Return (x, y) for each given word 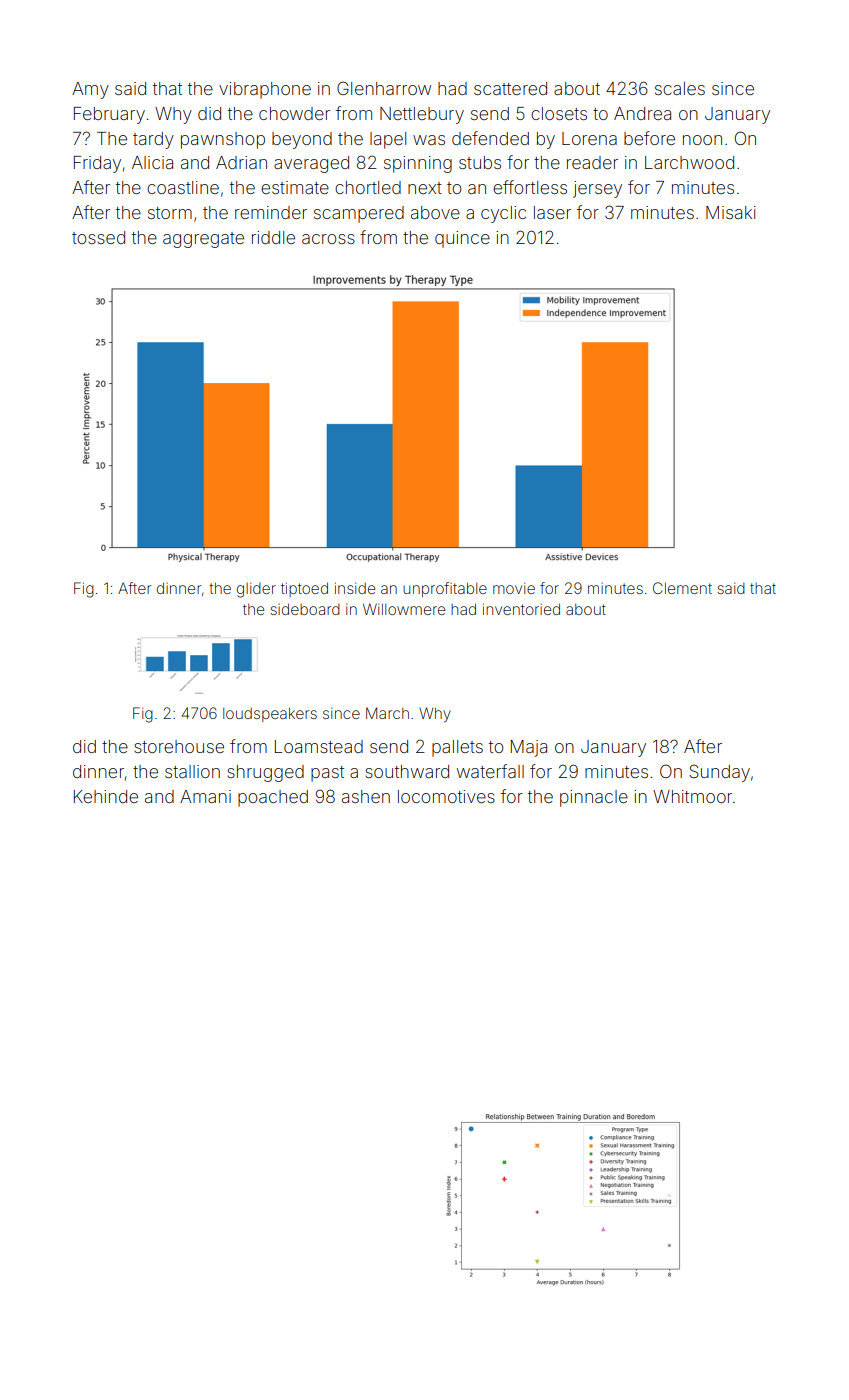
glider (256, 590)
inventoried (521, 609)
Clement (682, 588)
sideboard (305, 609)
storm (170, 213)
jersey (597, 189)
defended (490, 138)
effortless (530, 187)
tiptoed (304, 589)
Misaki (731, 212)
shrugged (265, 773)
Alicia (152, 162)
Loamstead (319, 746)
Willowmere (404, 609)
